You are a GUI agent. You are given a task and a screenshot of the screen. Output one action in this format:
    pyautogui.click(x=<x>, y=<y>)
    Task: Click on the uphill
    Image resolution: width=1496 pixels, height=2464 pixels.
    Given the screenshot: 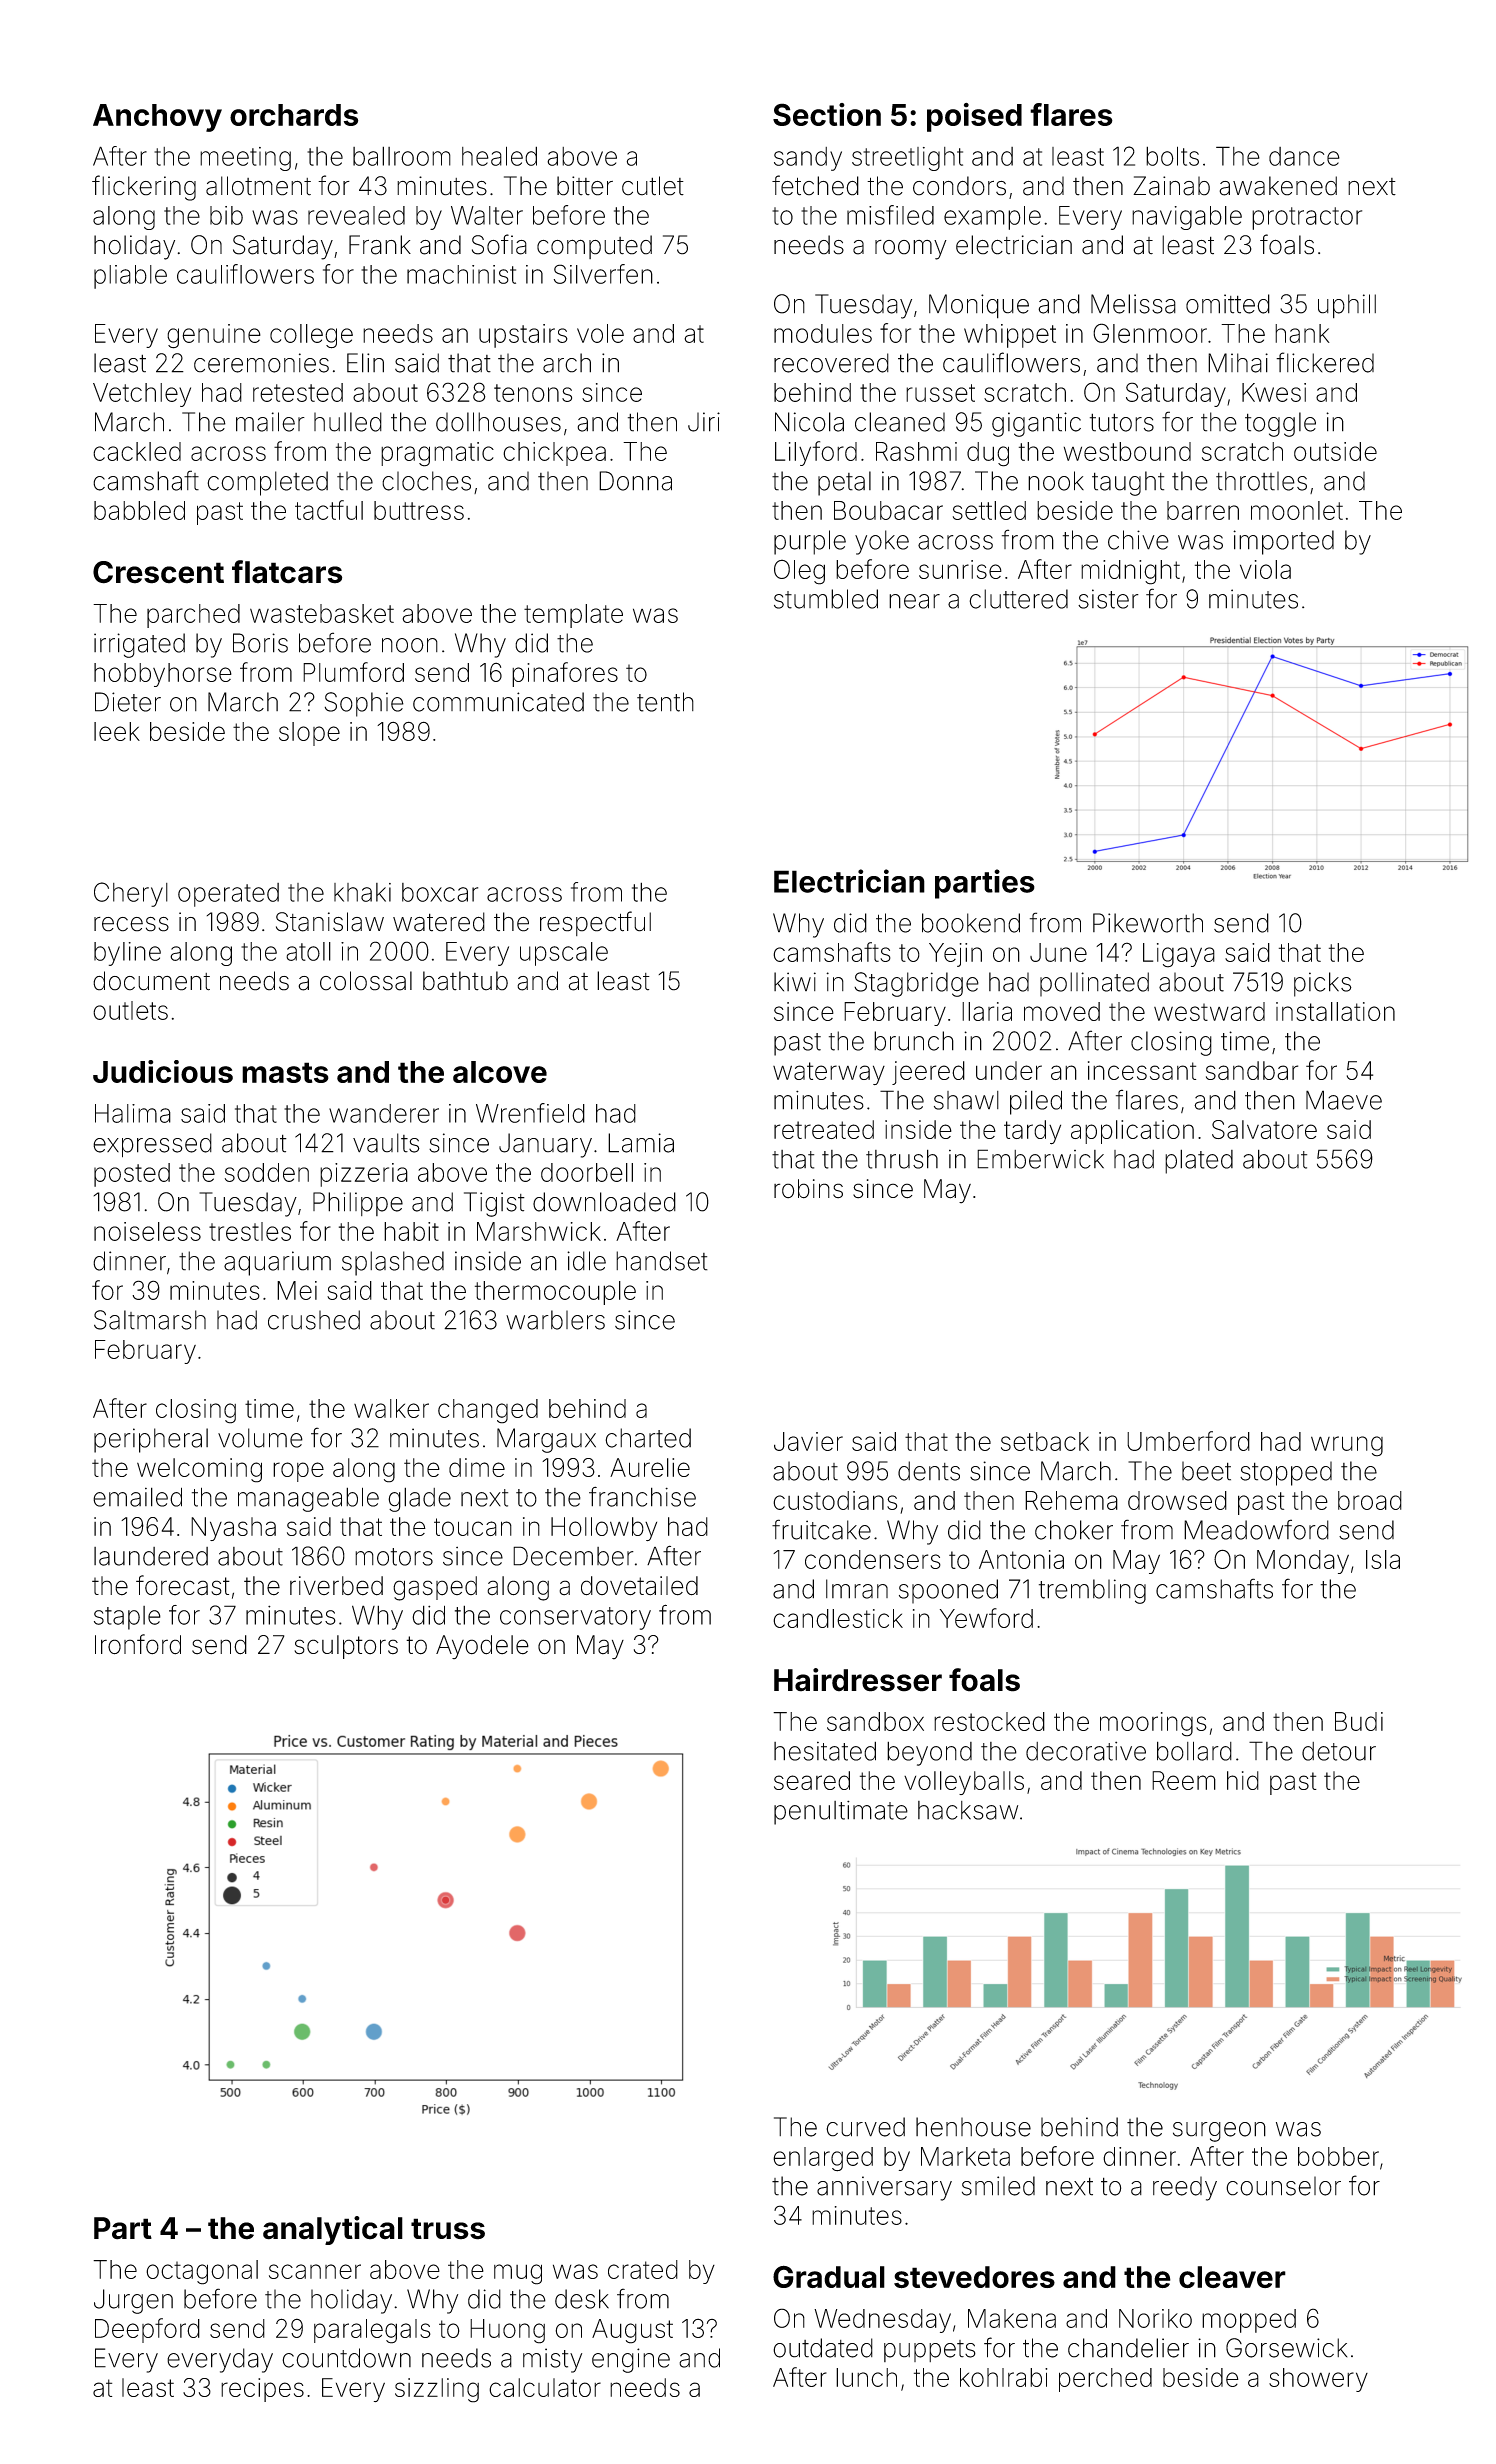 What is the action you would take?
    pyautogui.click(x=1347, y=306)
